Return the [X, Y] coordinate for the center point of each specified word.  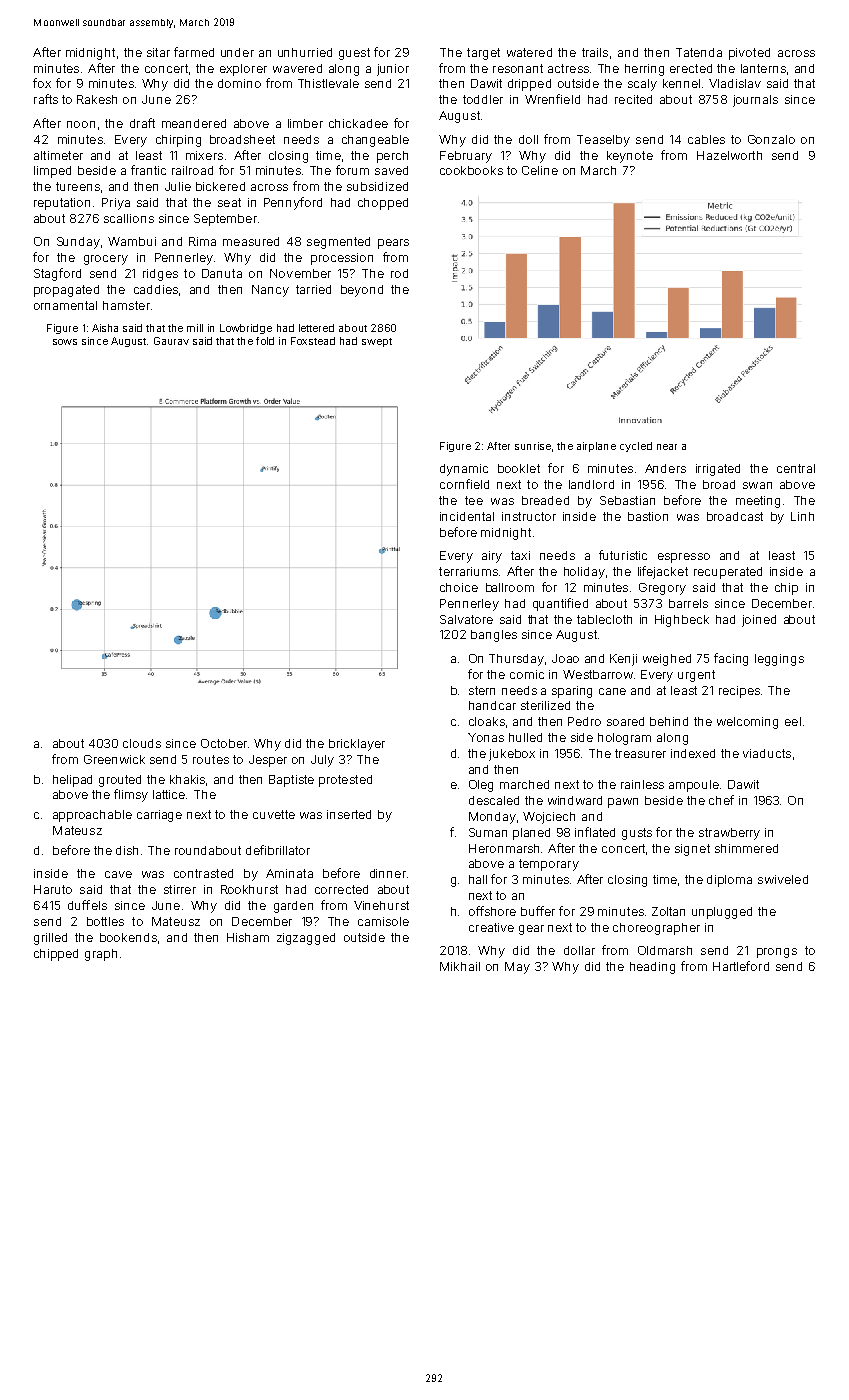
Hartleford [741, 966]
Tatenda [699, 52]
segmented [338, 243]
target [483, 54]
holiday [584, 573]
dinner [388, 873]
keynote [630, 157]
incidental [467, 516]
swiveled [783, 879]
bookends [128, 937]
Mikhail [460, 966]
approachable [92, 816]
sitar [158, 52]
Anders [665, 468]
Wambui [132, 241]
